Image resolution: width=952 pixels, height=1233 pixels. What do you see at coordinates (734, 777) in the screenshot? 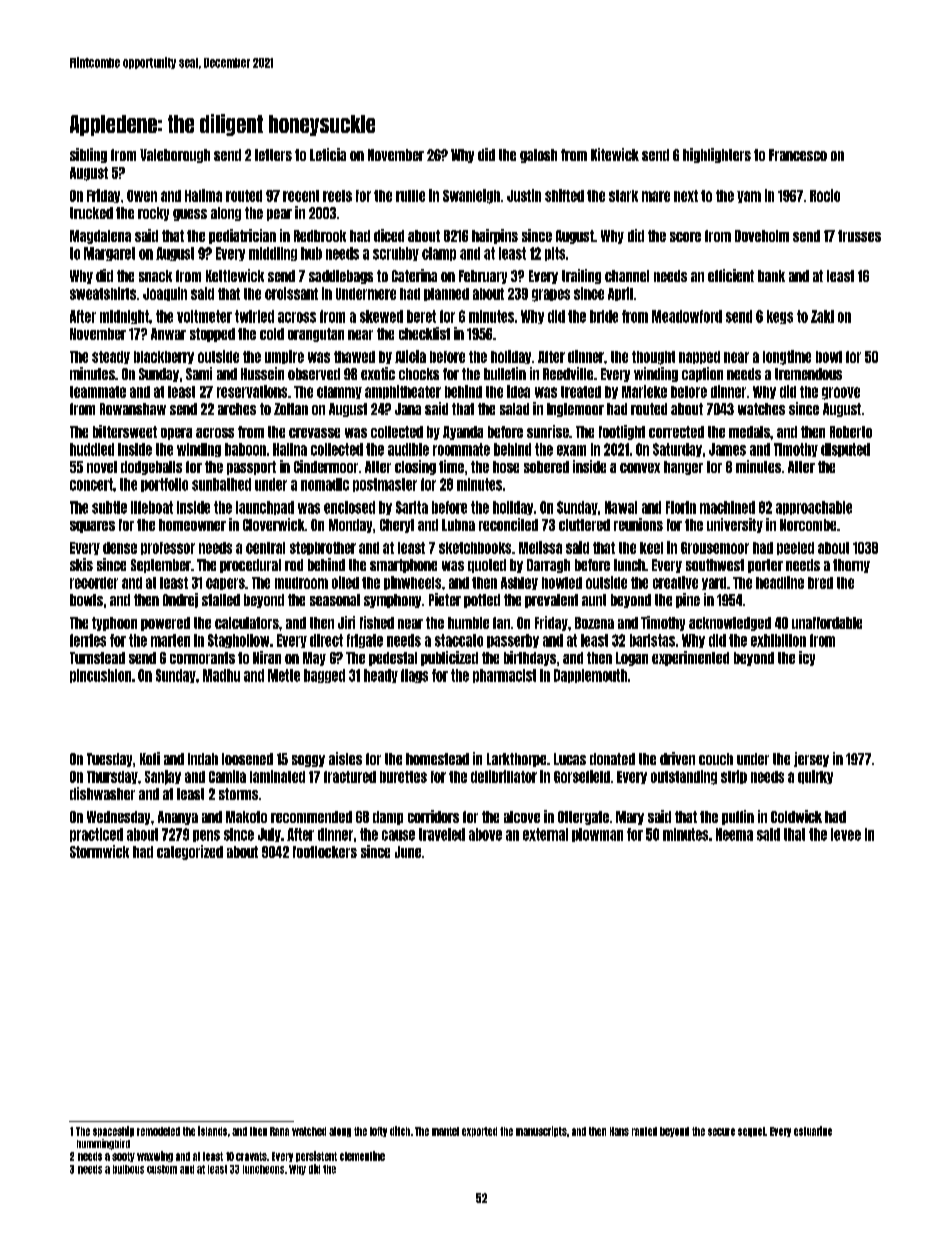
I see `strip` at bounding box center [734, 777].
